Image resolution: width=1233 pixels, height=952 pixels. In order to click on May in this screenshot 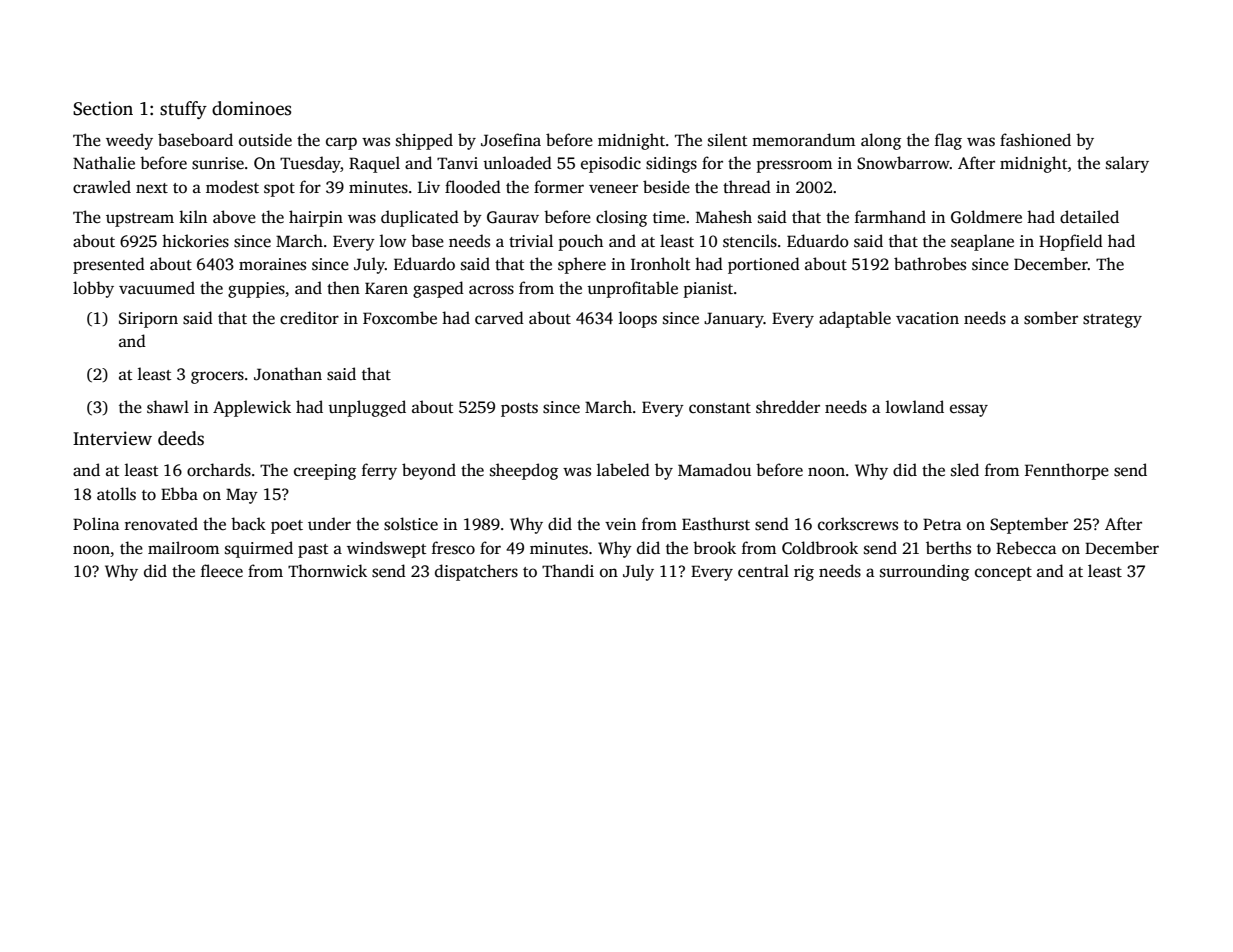, I will do `click(242, 496)`.
